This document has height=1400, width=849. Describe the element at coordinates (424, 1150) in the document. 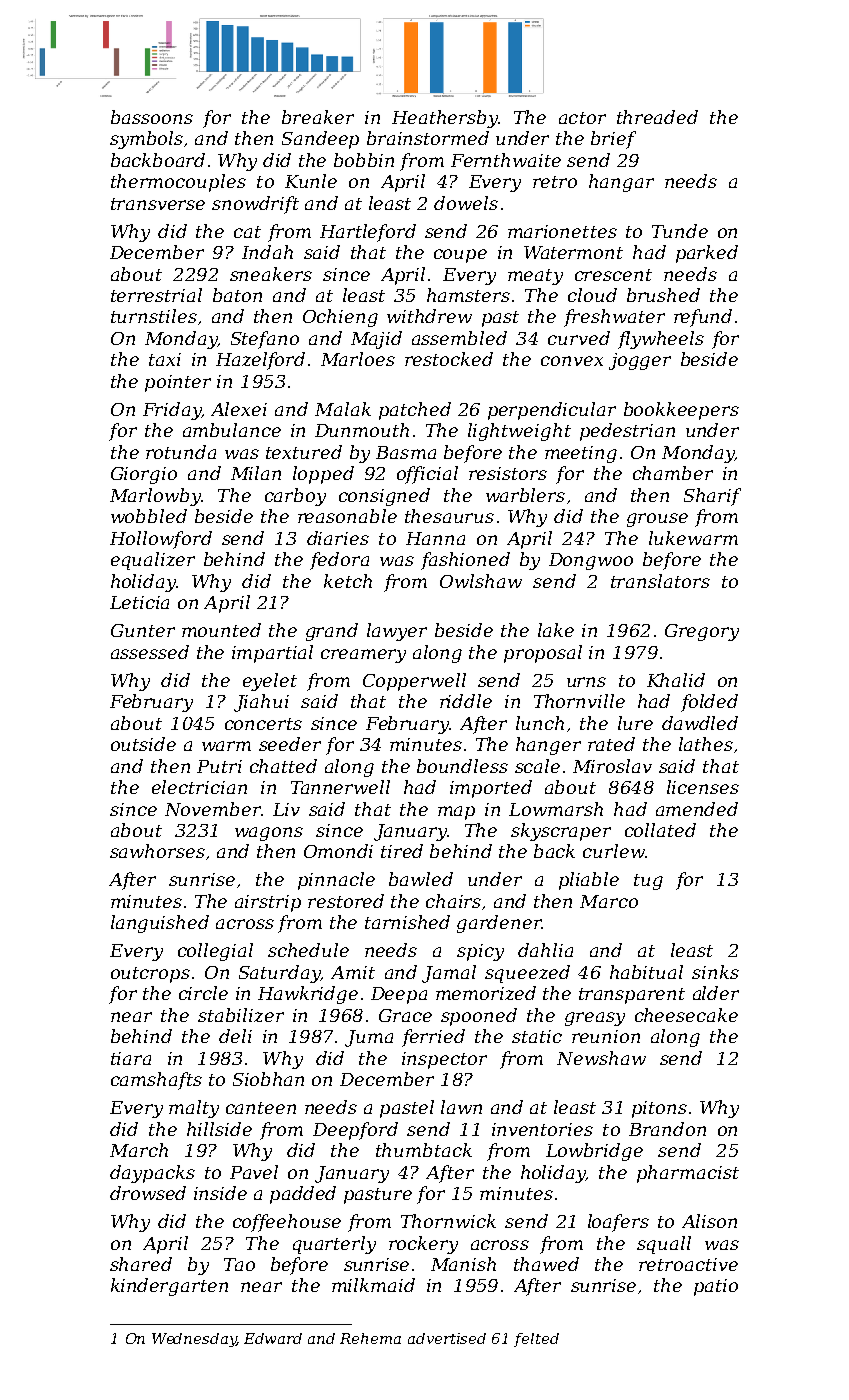

I see `thumbtack` at that location.
